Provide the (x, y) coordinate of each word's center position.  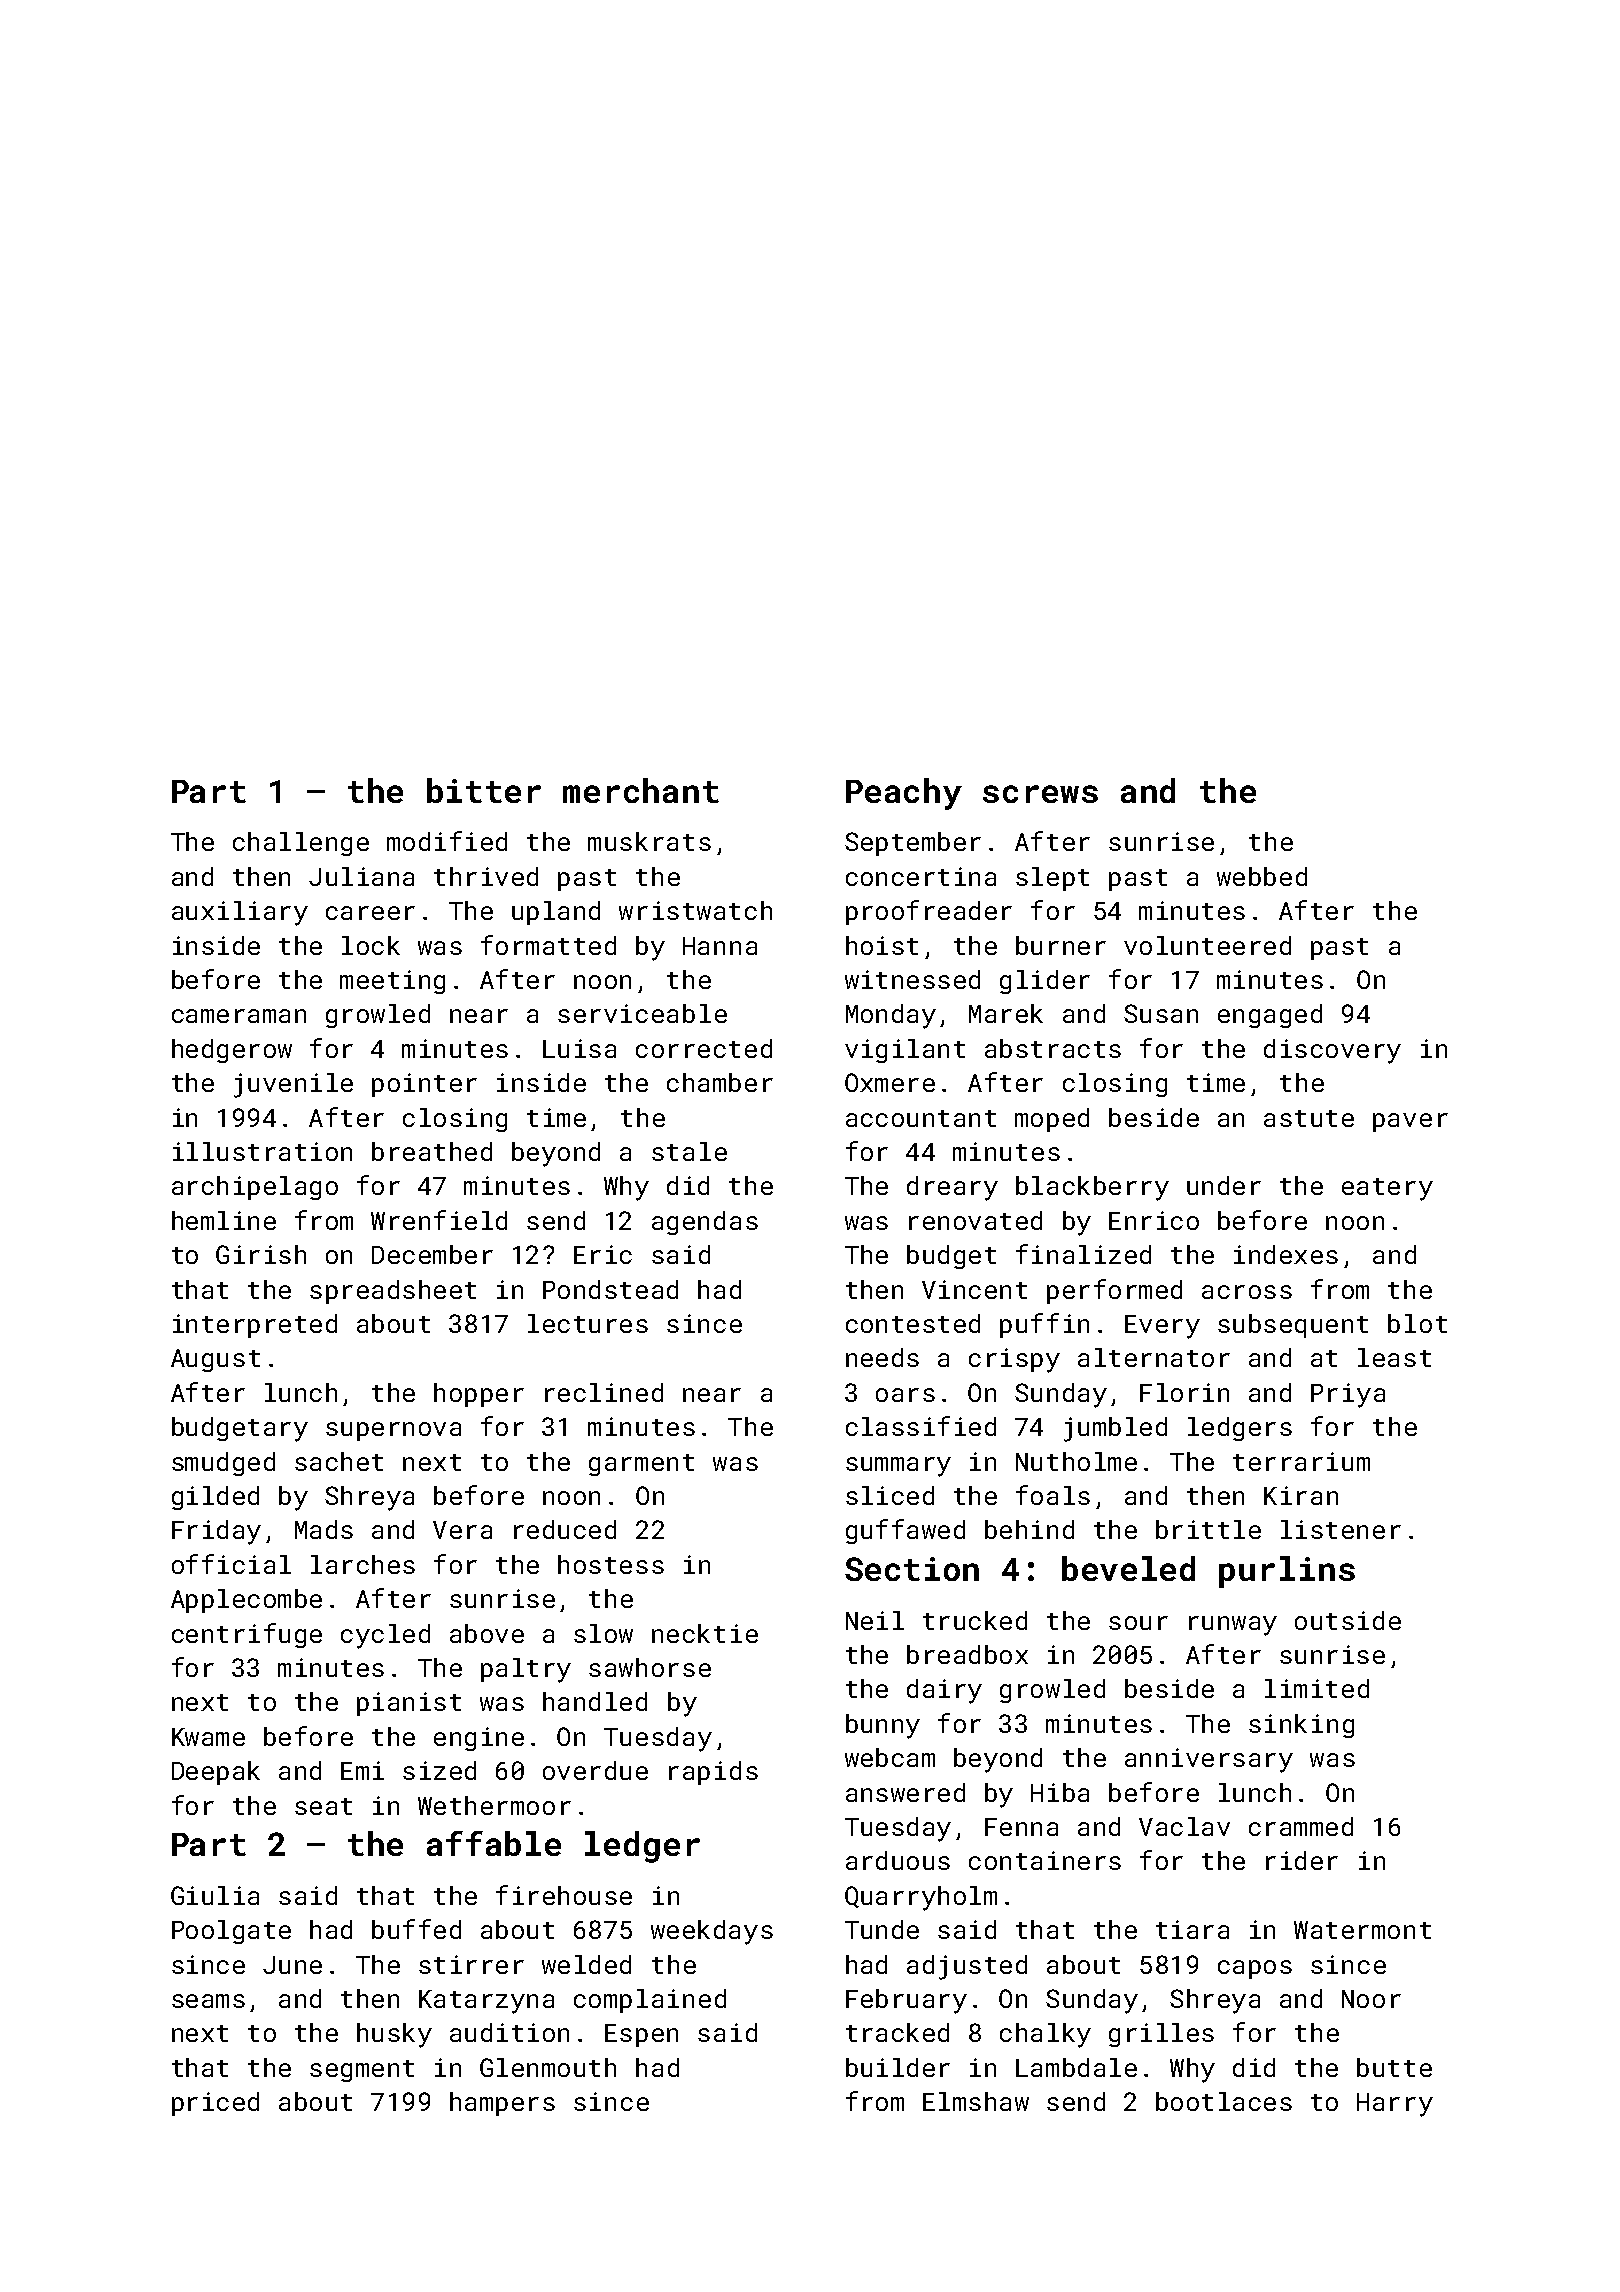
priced (215, 2104)
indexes (1286, 1254)
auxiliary (240, 913)
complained (650, 2001)
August (215, 1360)
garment (641, 1465)
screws (1040, 794)
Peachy (904, 794)
